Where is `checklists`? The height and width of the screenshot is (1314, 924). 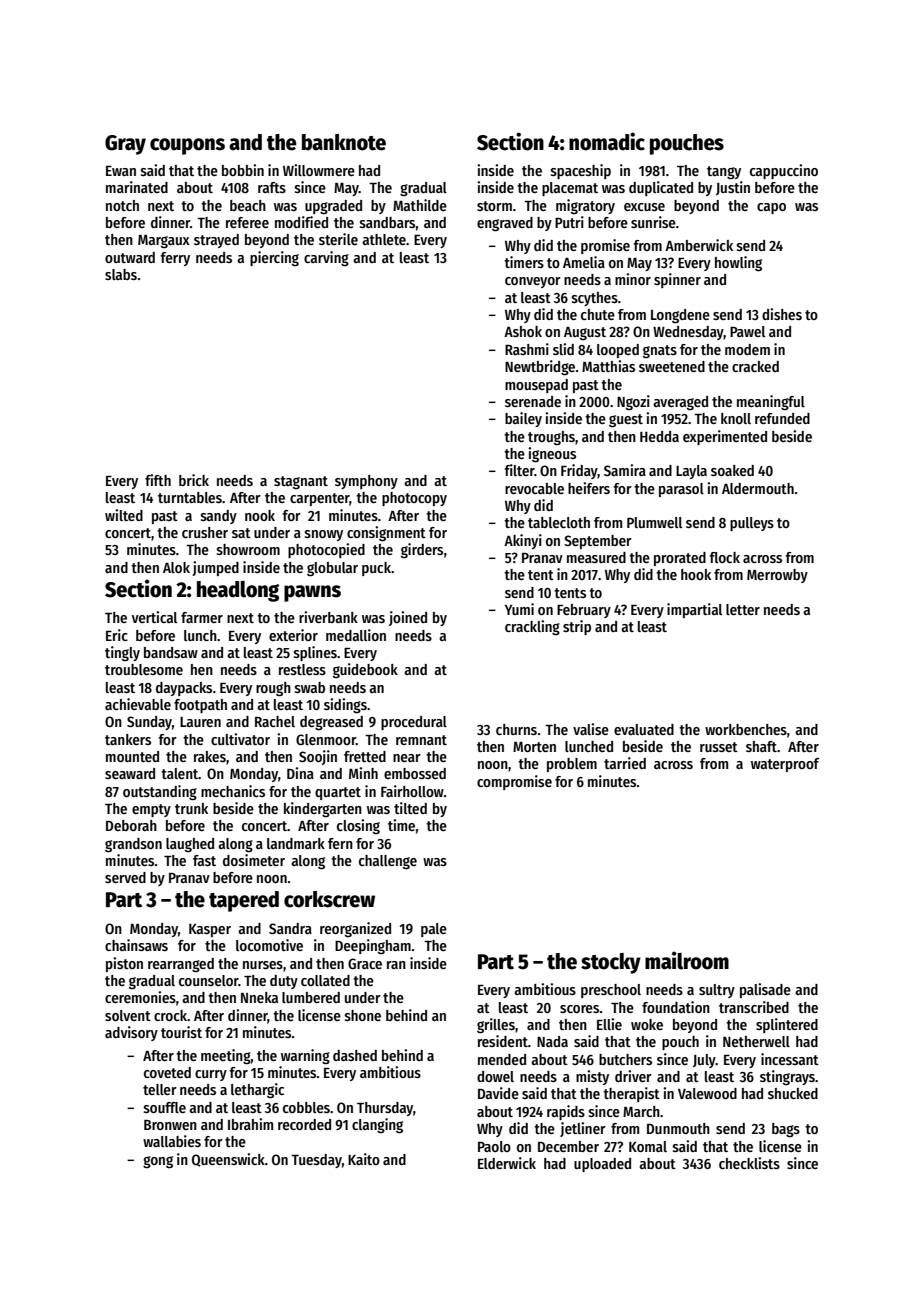
checklists is located at coordinates (749, 1163).
